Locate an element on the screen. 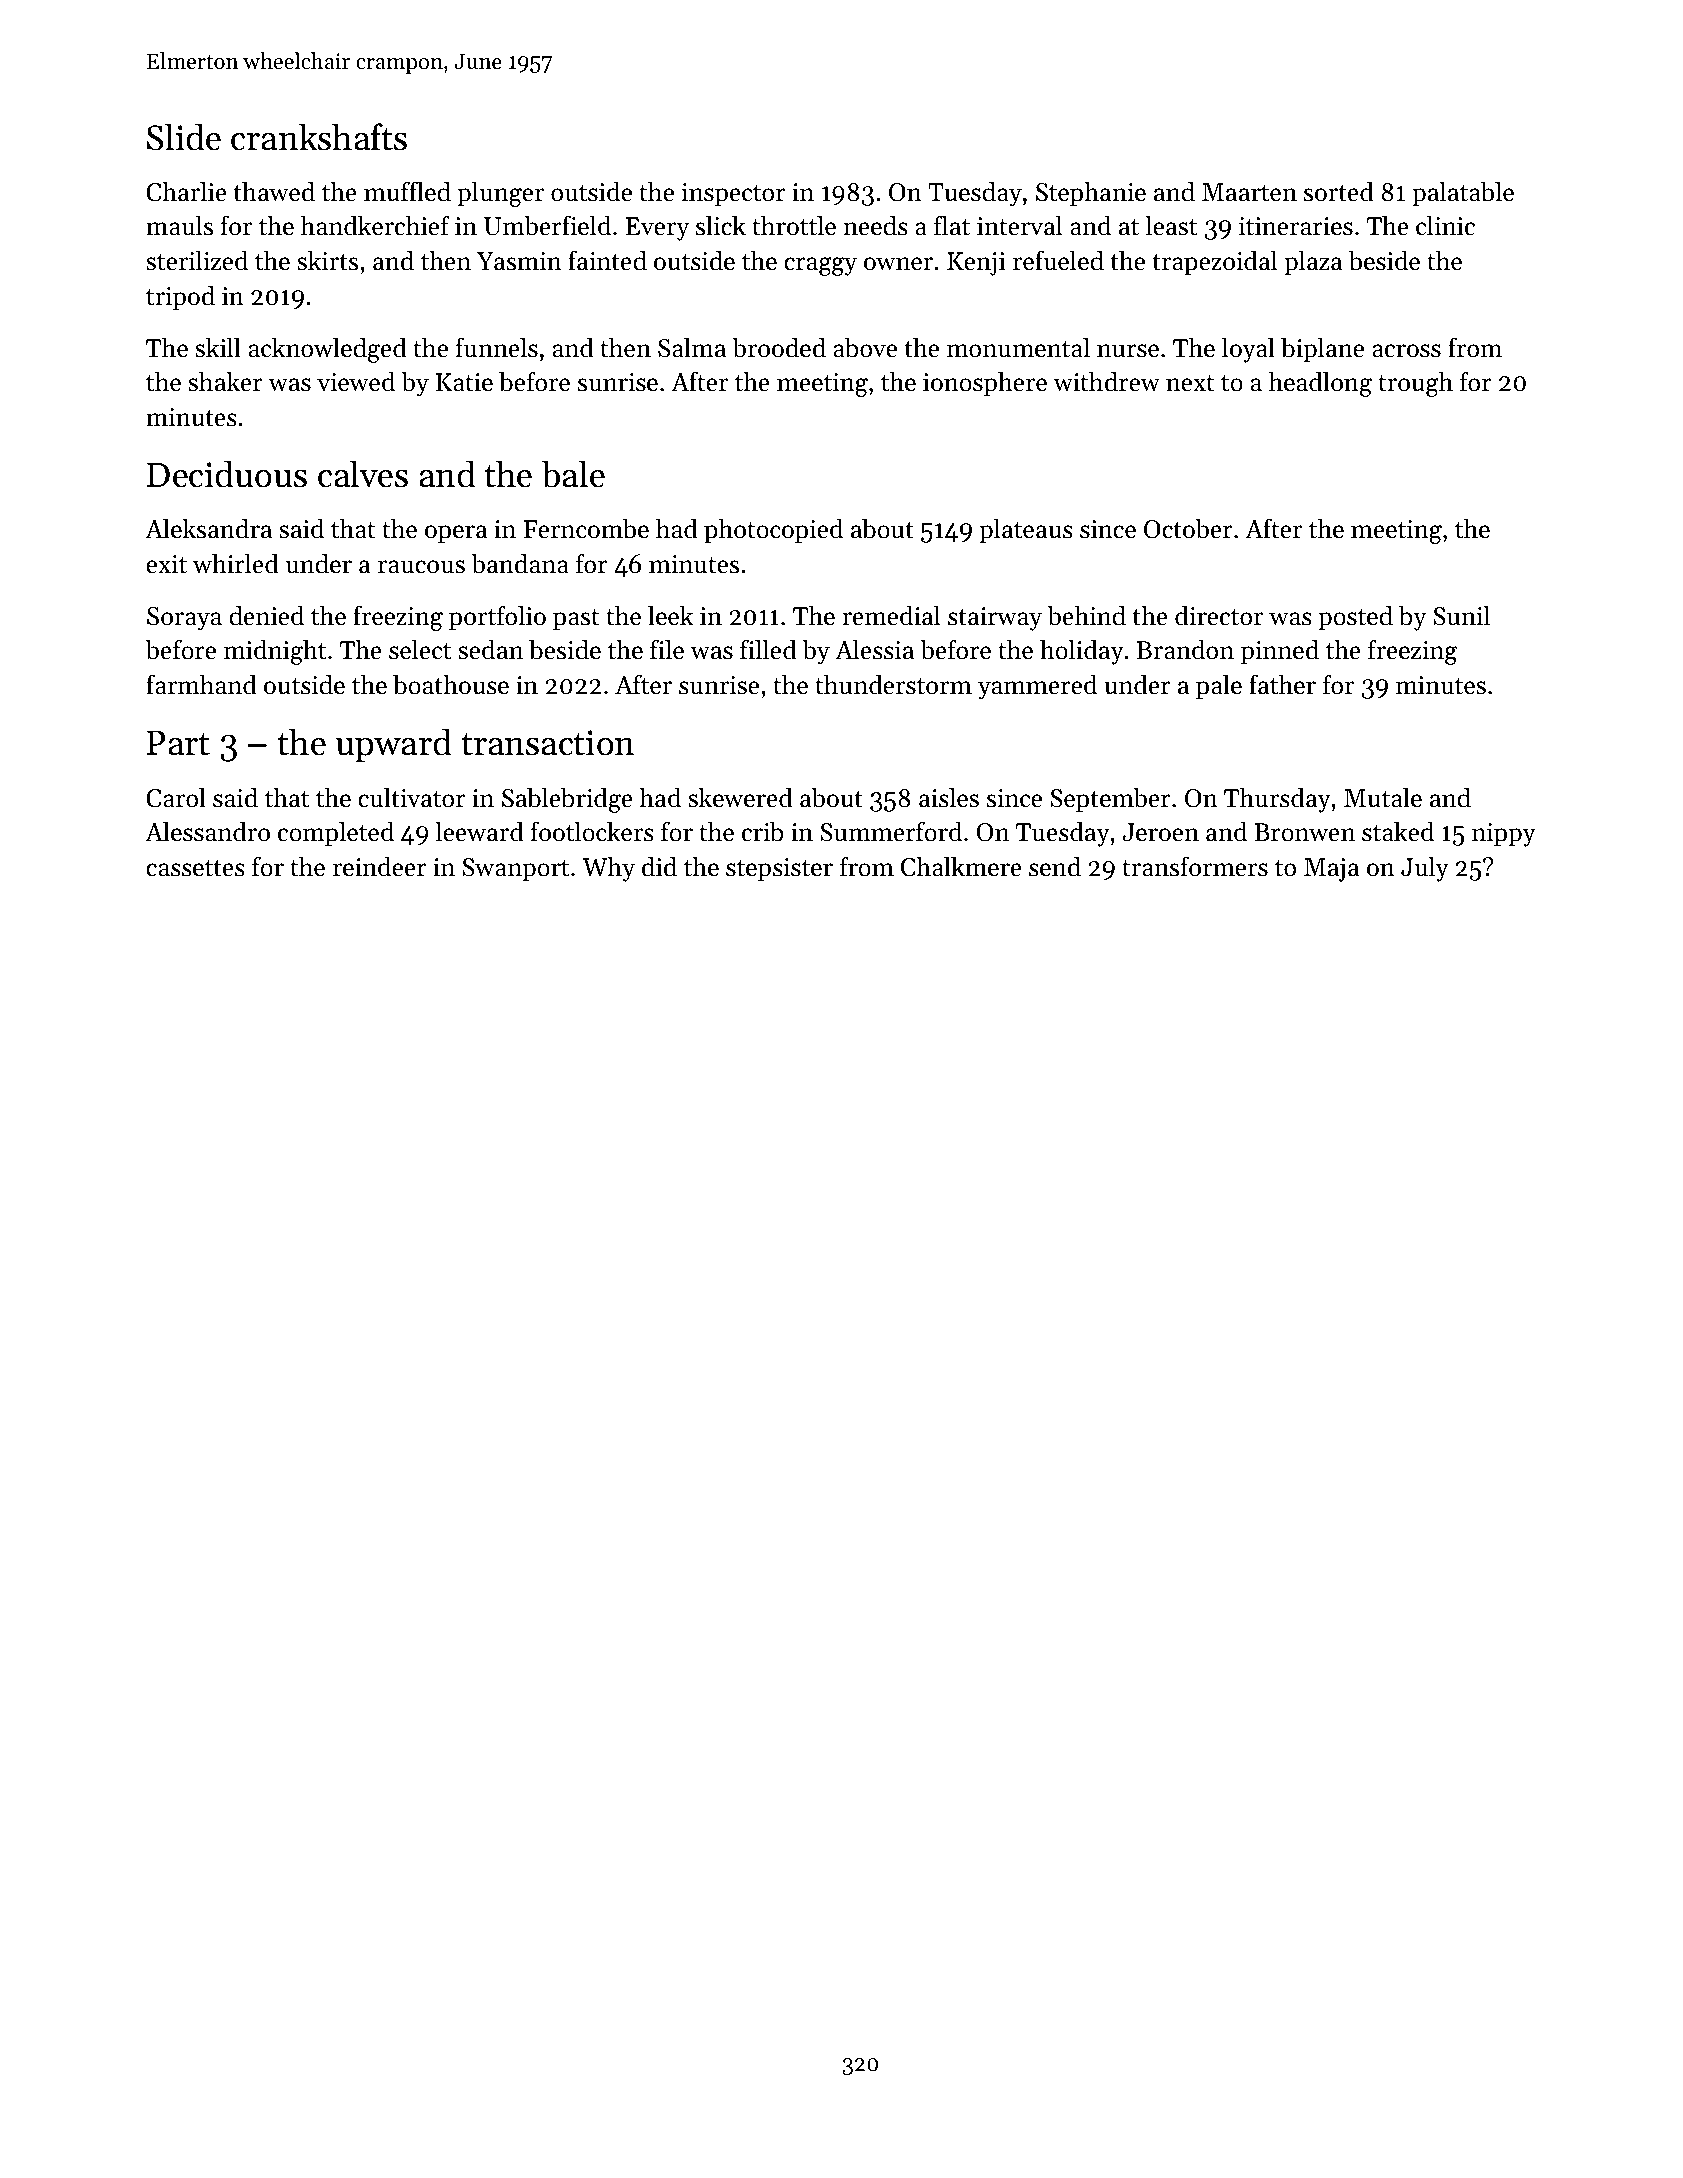 The width and height of the screenshot is (1683, 2178). craggy is located at coordinates (820, 266).
